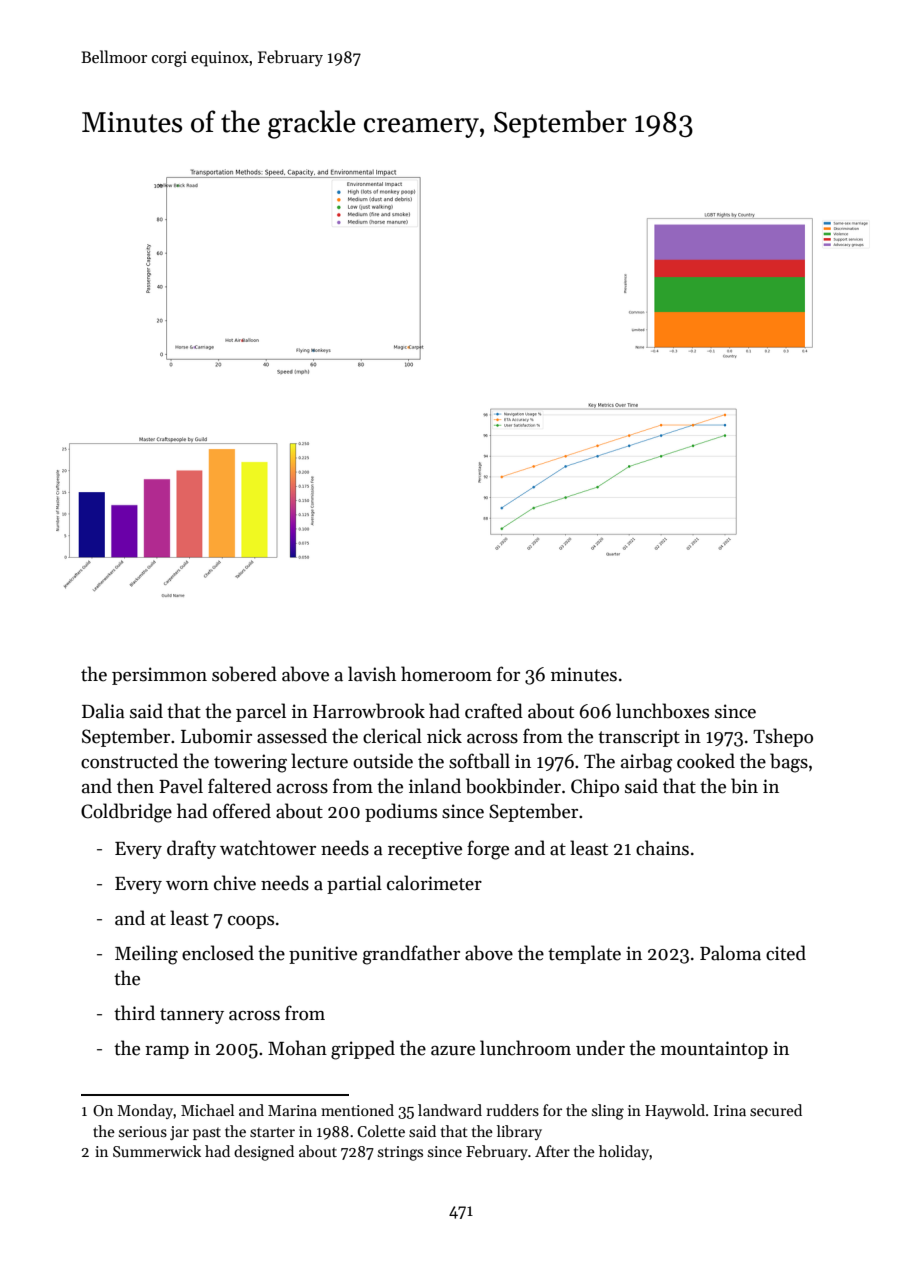  Describe the element at coordinates (662, 848) in the screenshot. I see `chains` at that location.
